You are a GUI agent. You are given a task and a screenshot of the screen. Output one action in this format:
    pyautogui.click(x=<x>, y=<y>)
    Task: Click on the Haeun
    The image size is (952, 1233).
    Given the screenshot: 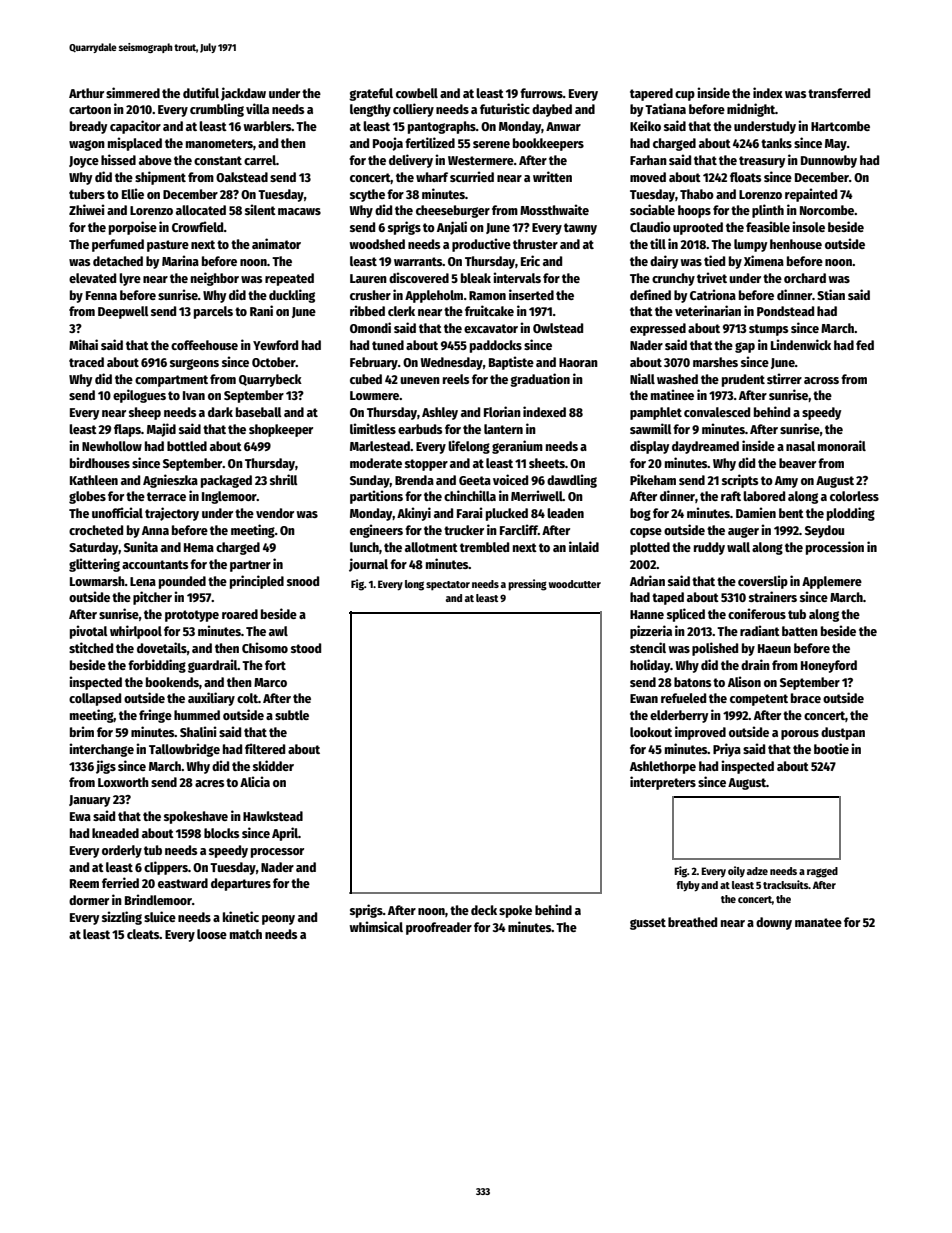 What is the action you would take?
    pyautogui.click(x=774, y=648)
